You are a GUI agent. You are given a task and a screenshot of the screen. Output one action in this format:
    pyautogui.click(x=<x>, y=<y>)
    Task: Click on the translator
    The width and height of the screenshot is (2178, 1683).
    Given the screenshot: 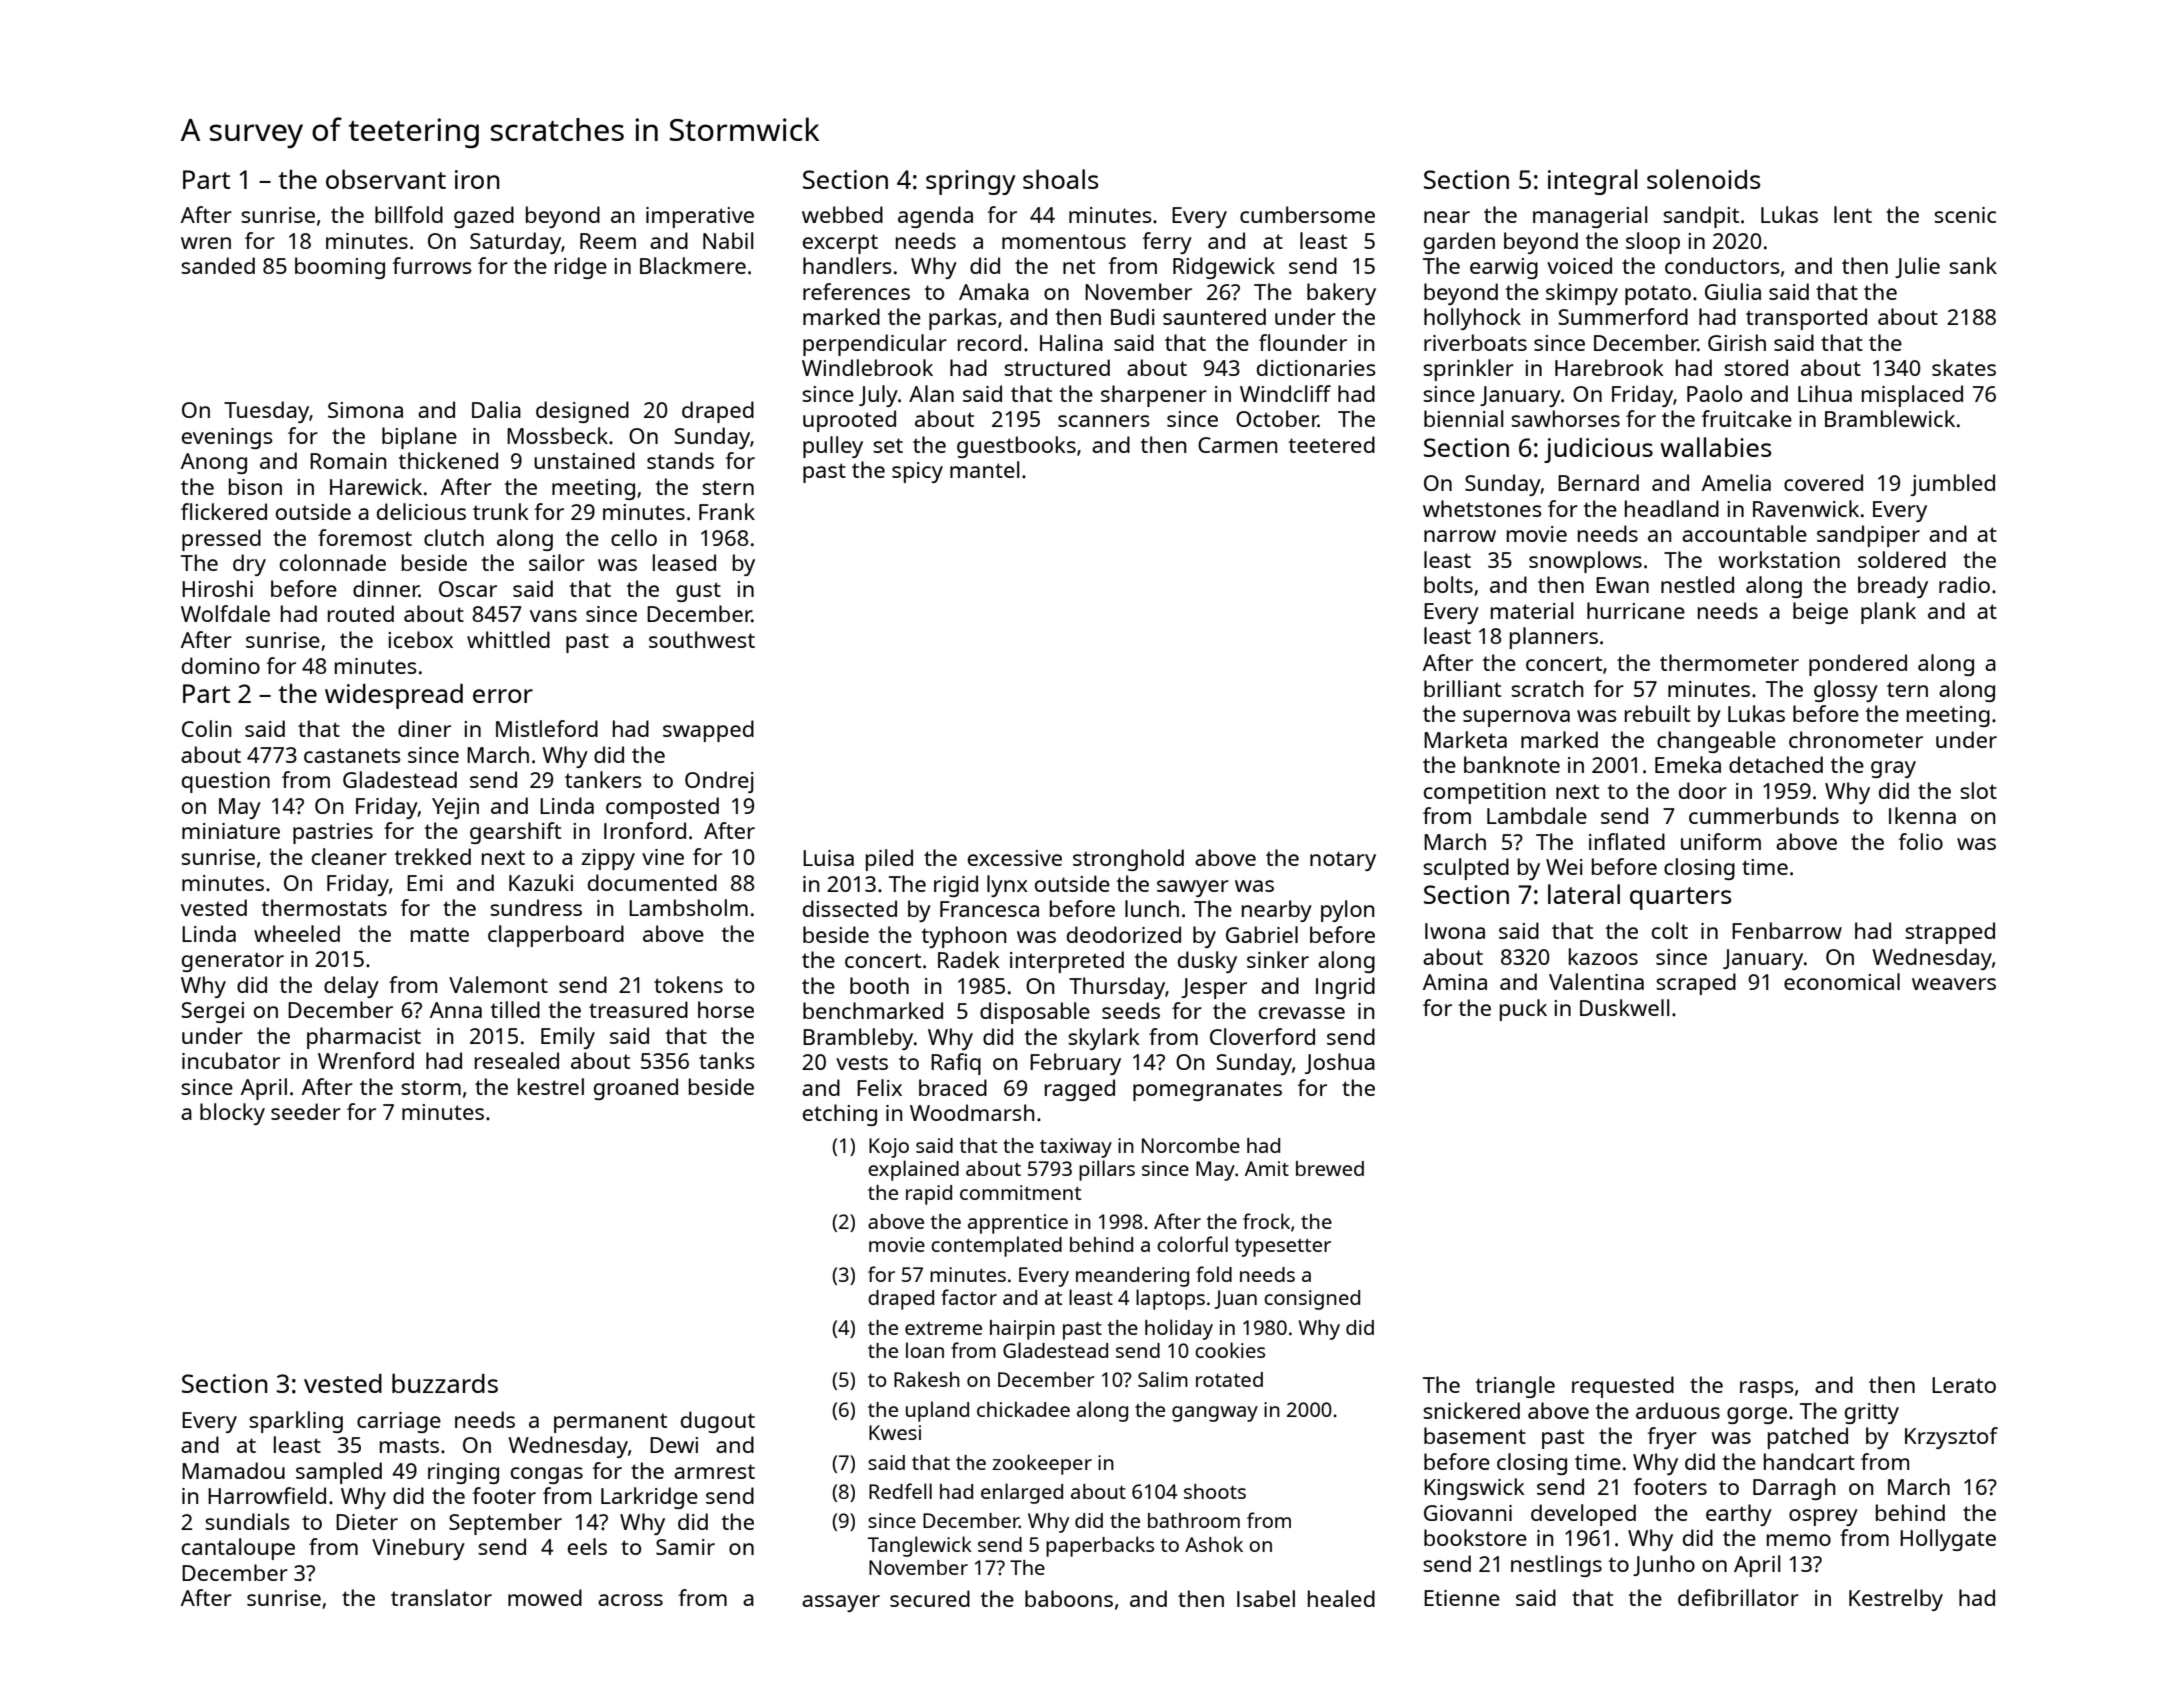 What is the action you would take?
    pyautogui.click(x=441, y=1597)
